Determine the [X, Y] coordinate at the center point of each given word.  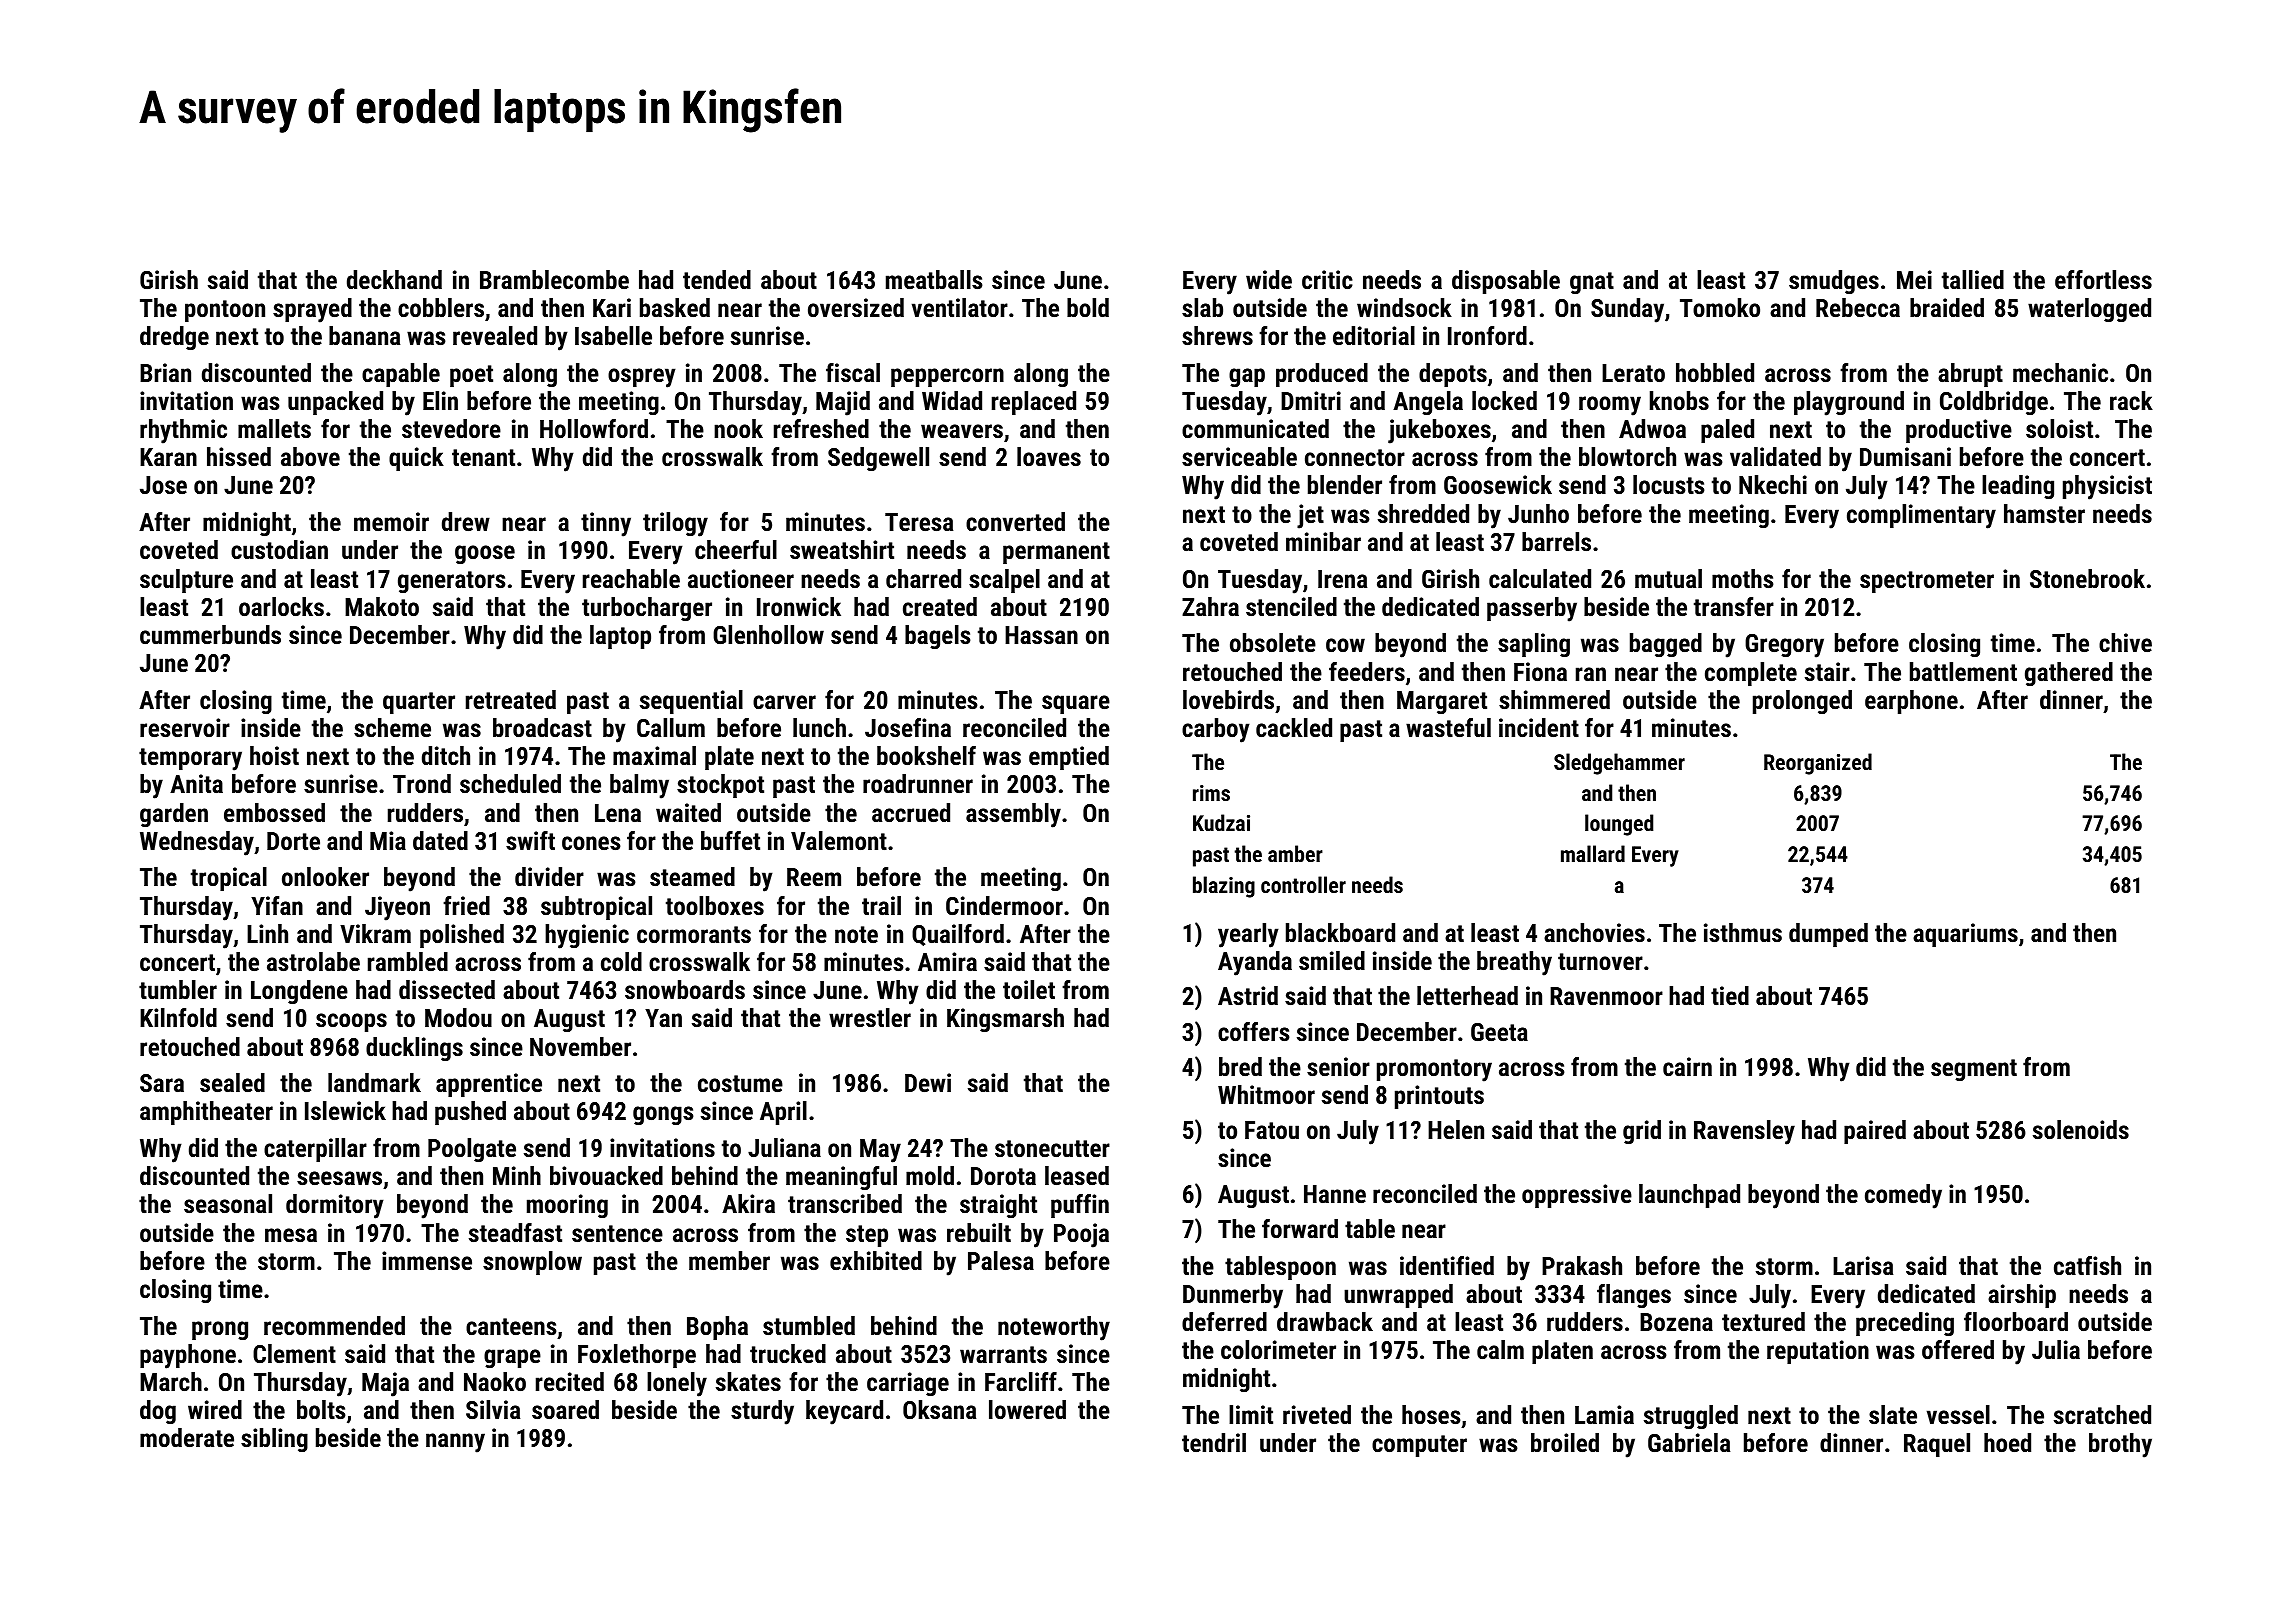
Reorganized [1818, 764]
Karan [168, 457]
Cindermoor [1004, 905]
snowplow [532, 1263]
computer [1419, 1446]
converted [1015, 521]
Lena [618, 813]
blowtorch [1627, 456]
